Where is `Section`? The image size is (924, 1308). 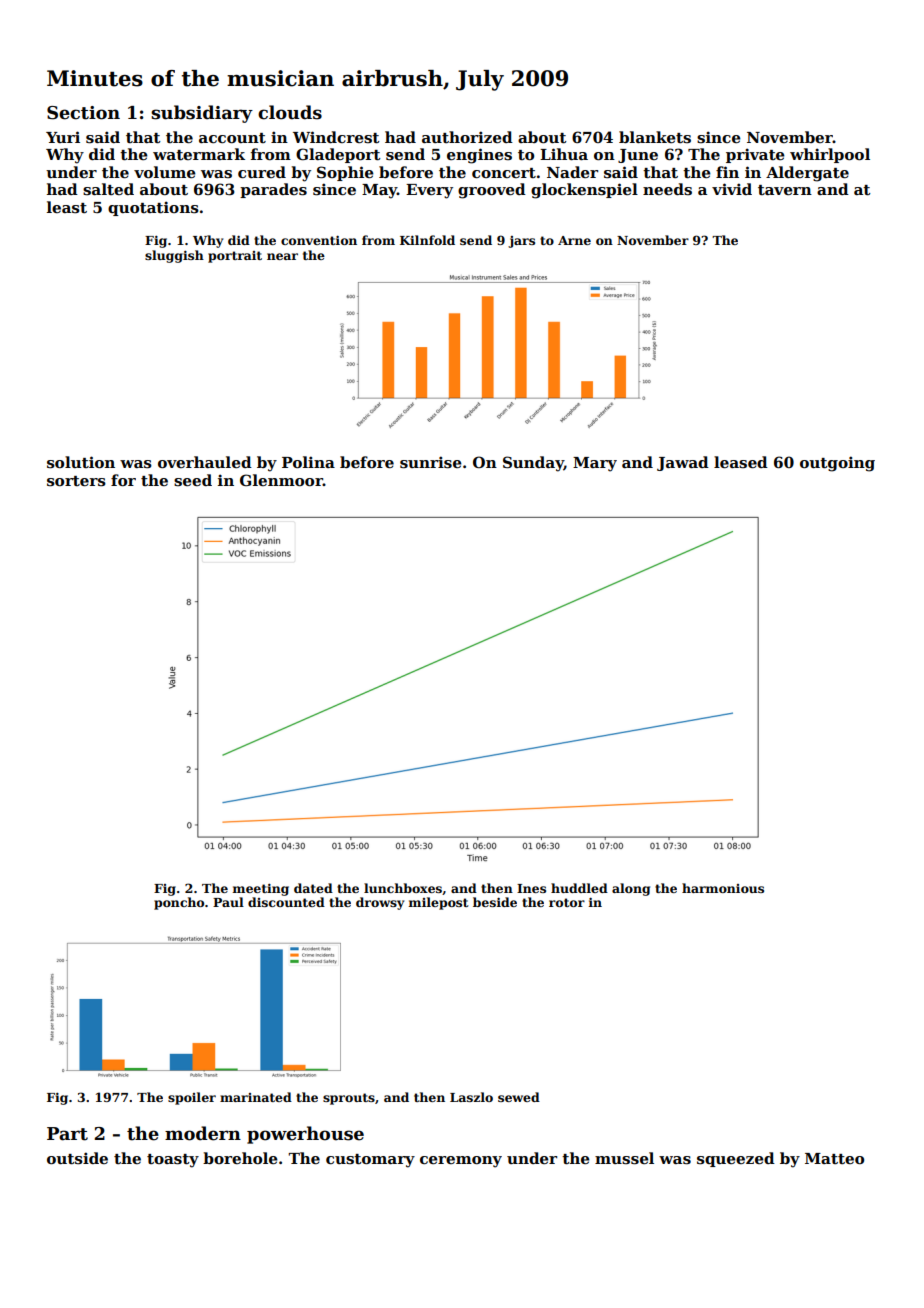
Section is located at coordinates (83, 113).
